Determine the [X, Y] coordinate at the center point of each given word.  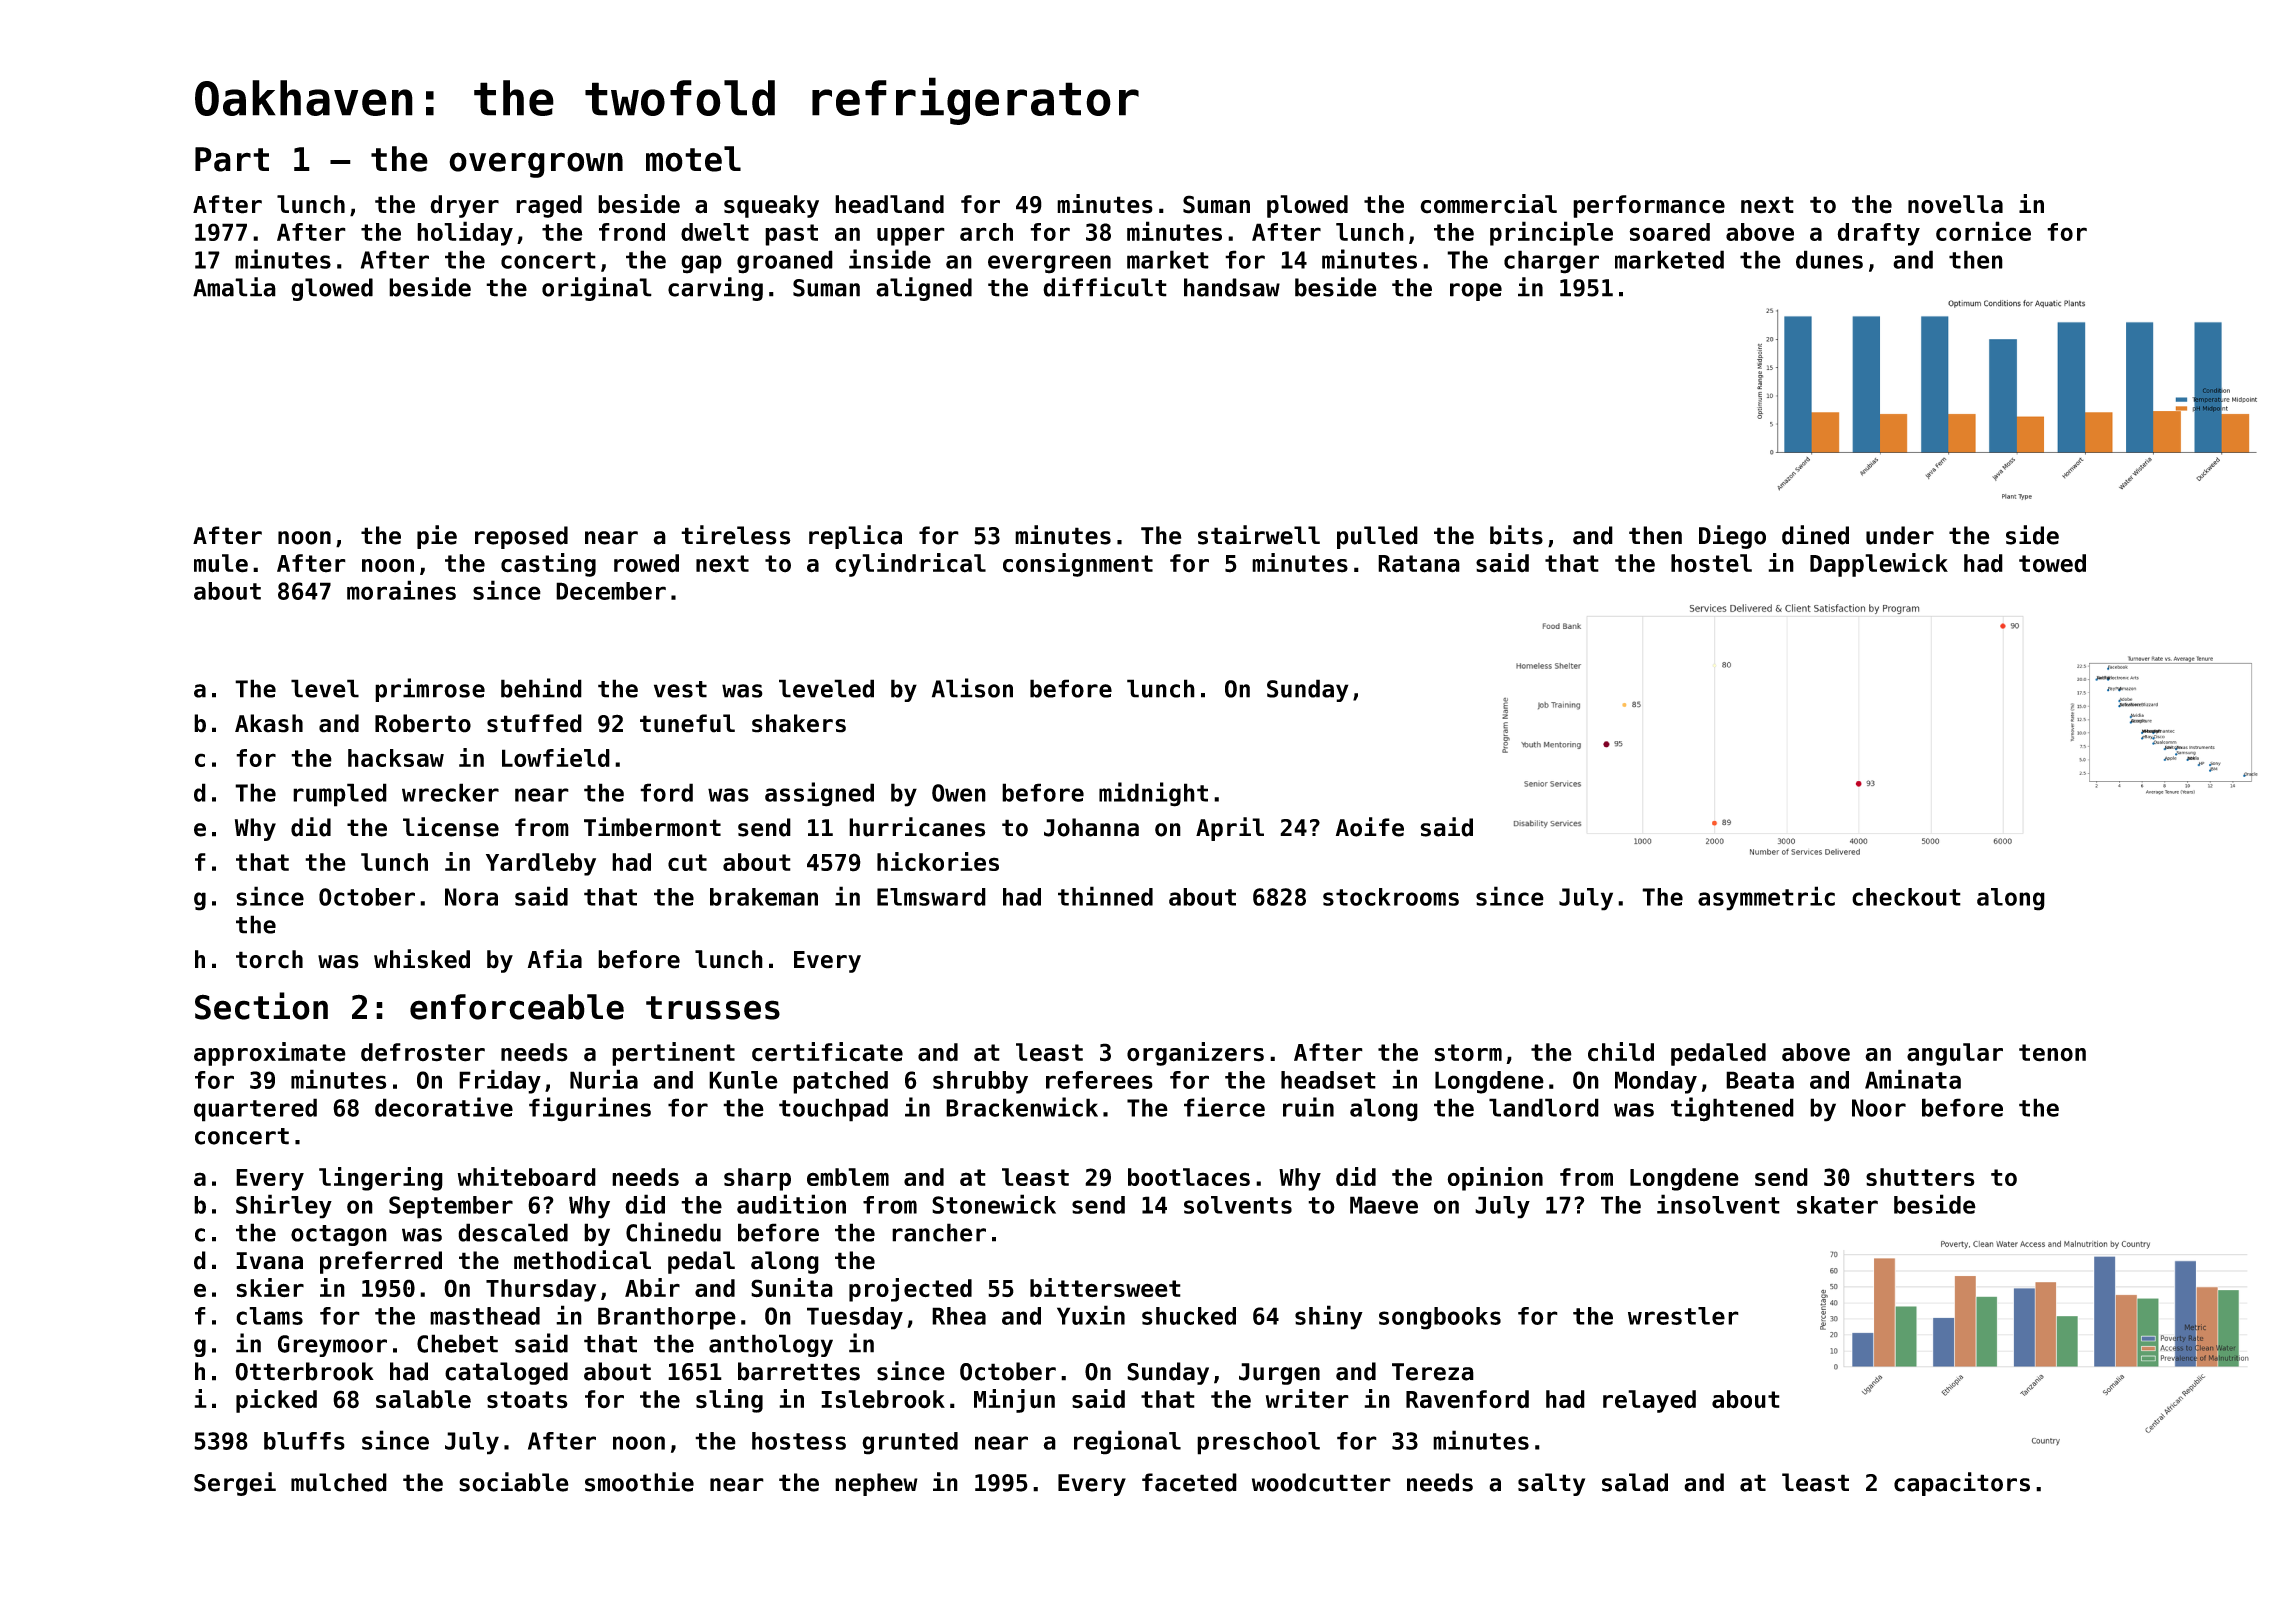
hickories [938, 861]
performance [1649, 206]
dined [1815, 535]
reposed [521, 537]
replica [855, 537]
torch [269, 959]
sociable [514, 1482]
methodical [582, 1260]
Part [232, 159]
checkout [1906, 897]
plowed [1307, 206]
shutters [1920, 1177]
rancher [939, 1232]
